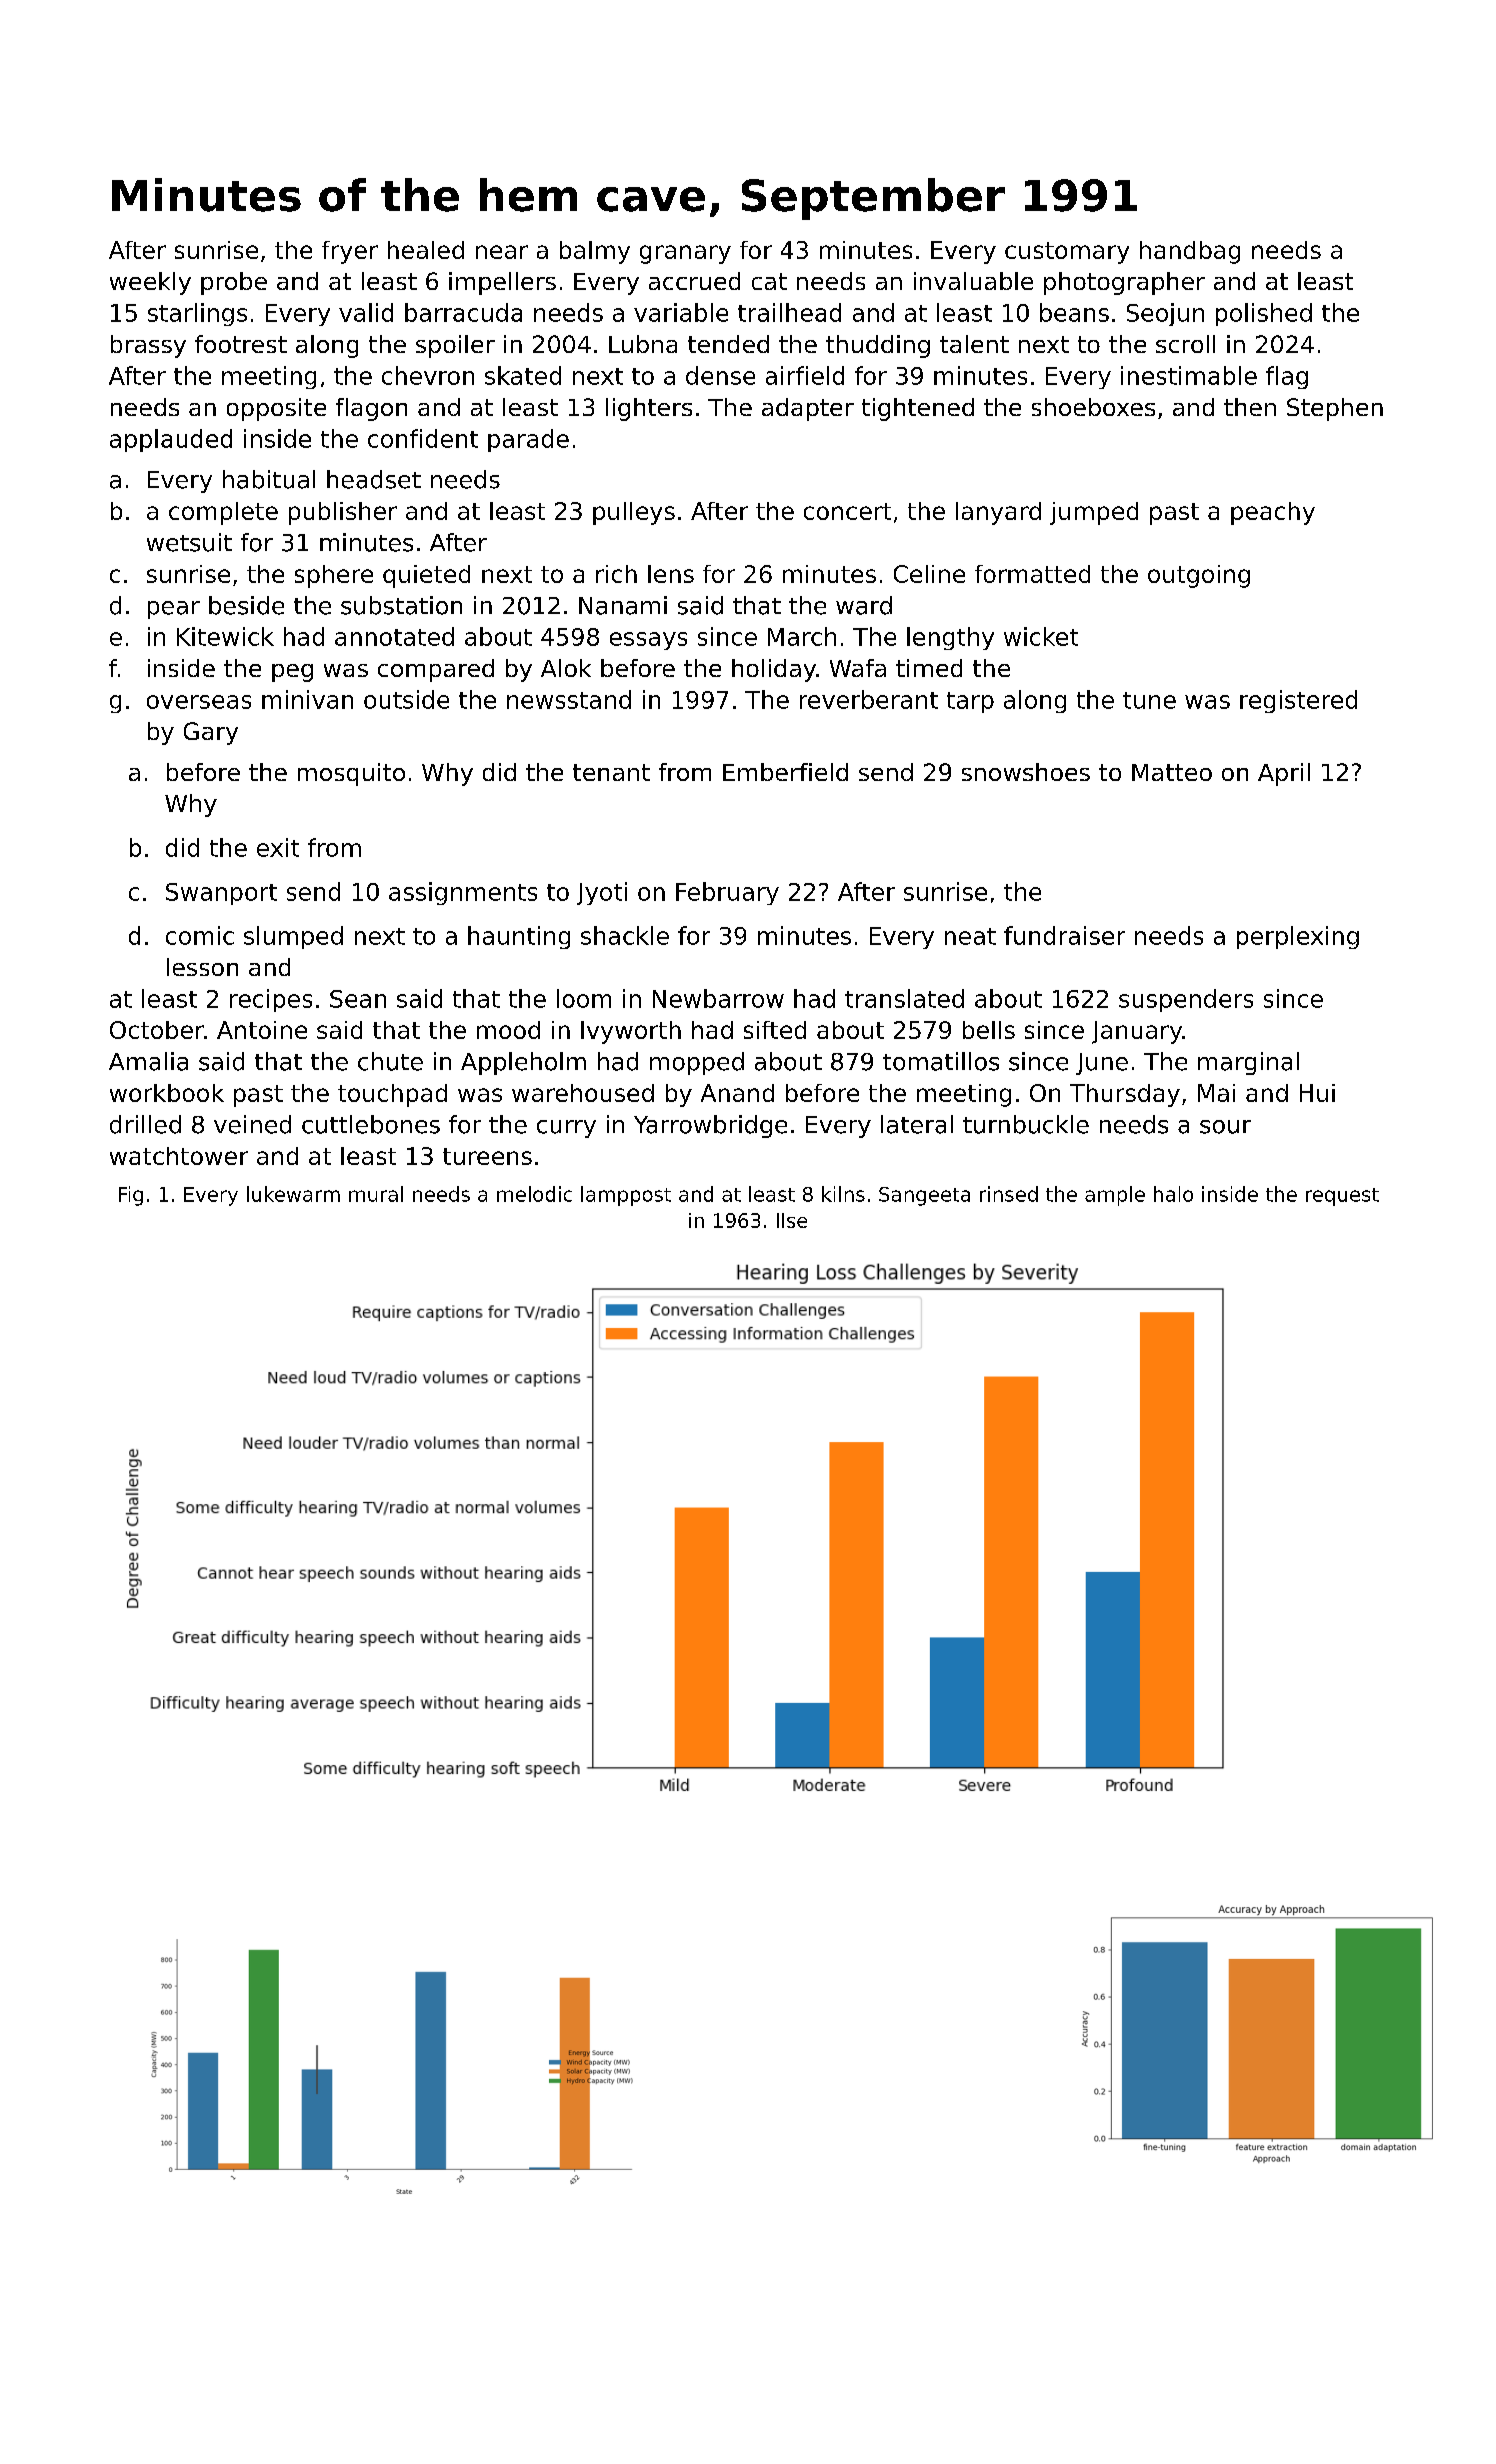  I want to click on customary, so click(1067, 253).
